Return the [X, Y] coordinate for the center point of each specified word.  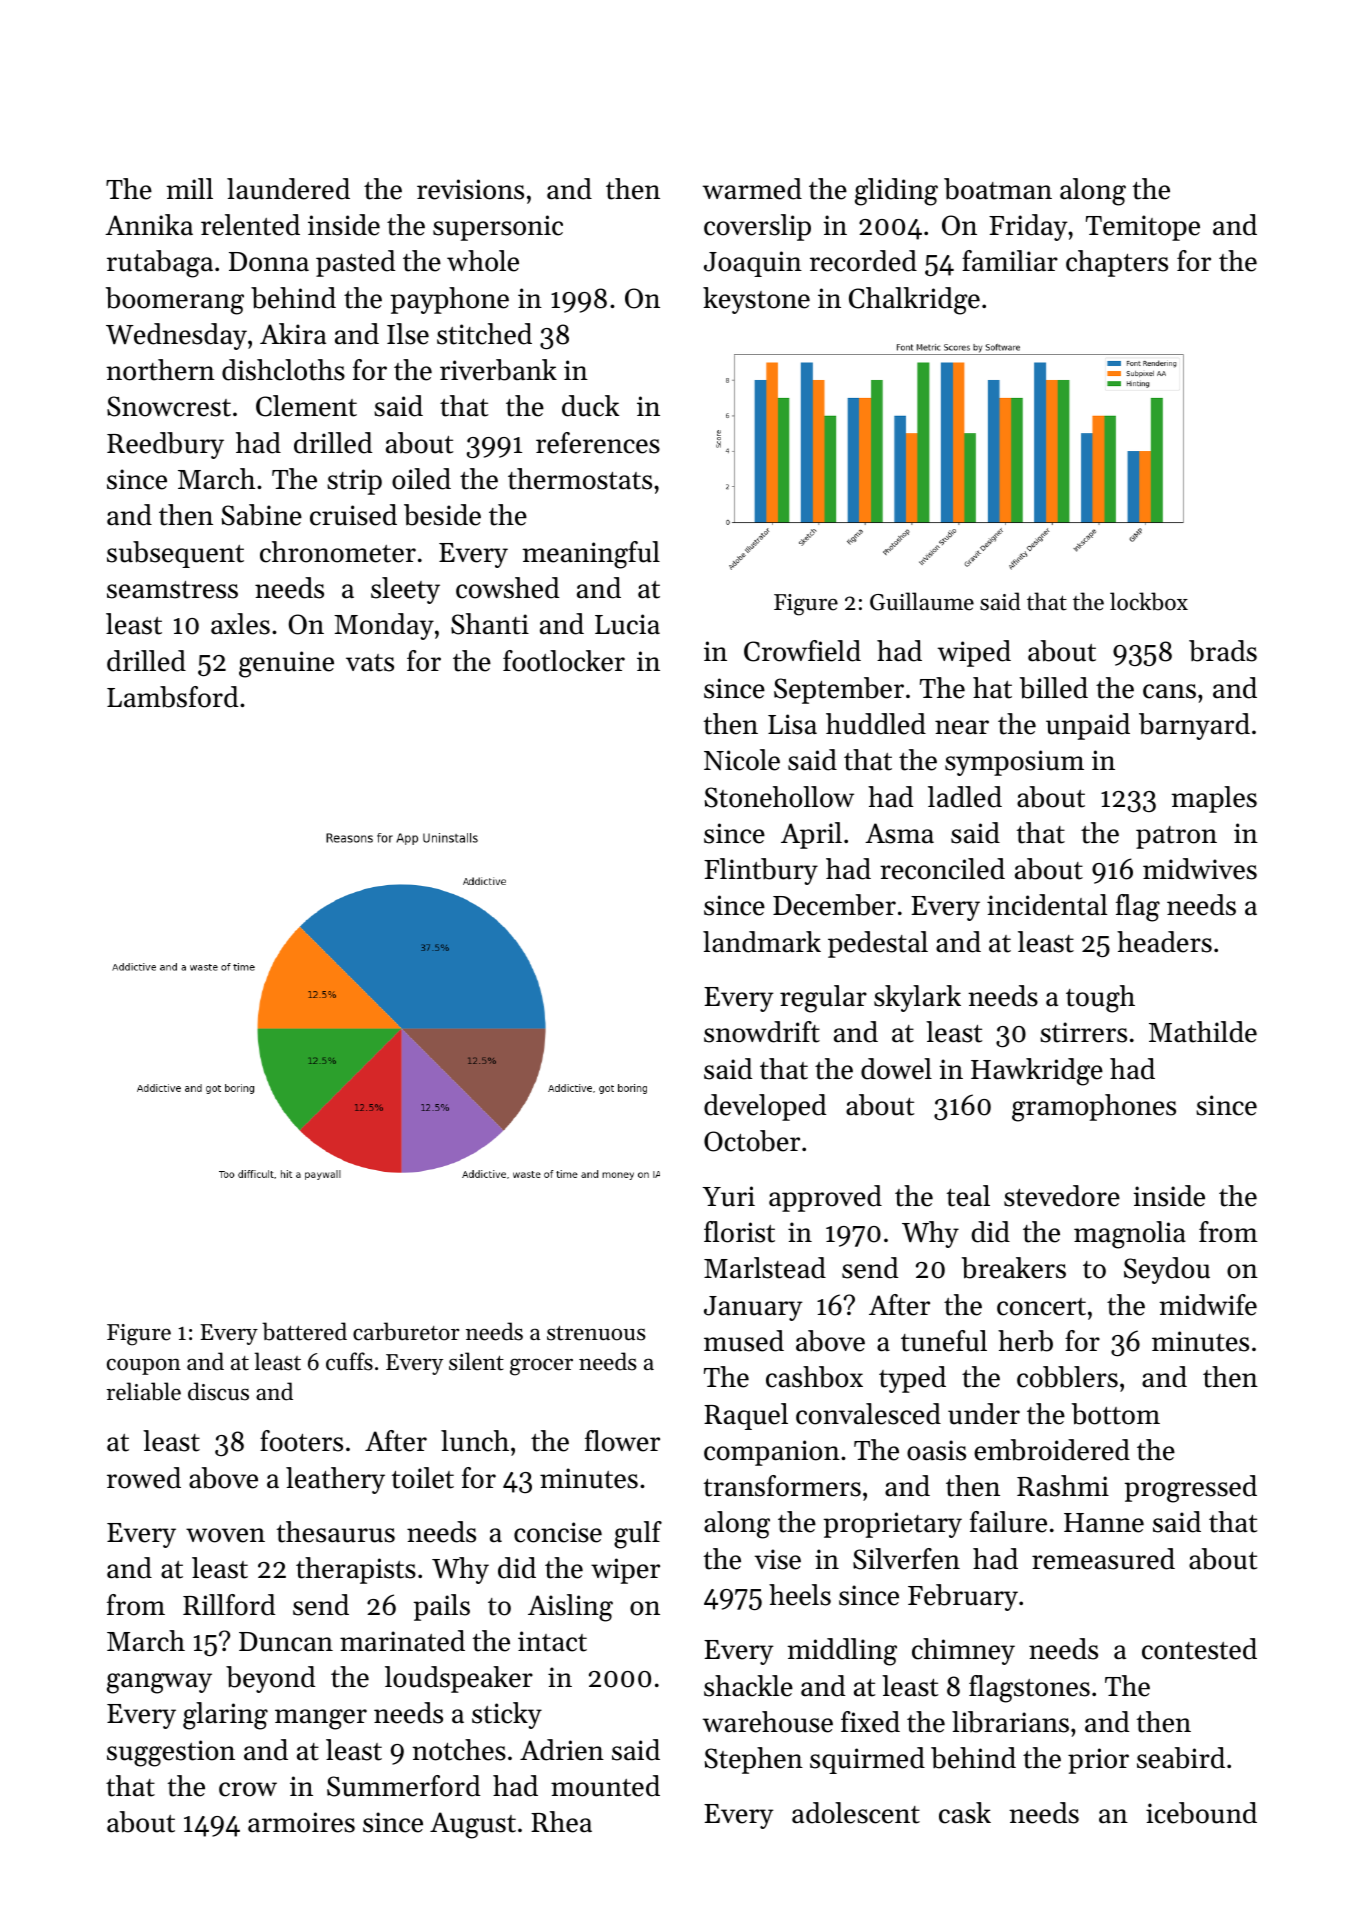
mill [189, 188]
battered [304, 1331]
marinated [402, 1641]
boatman [998, 189]
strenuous [596, 1333]
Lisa [792, 724]
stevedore [1062, 1196]
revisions [470, 189]
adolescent [856, 1813]
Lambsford [172, 697]
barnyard [1194, 726]
